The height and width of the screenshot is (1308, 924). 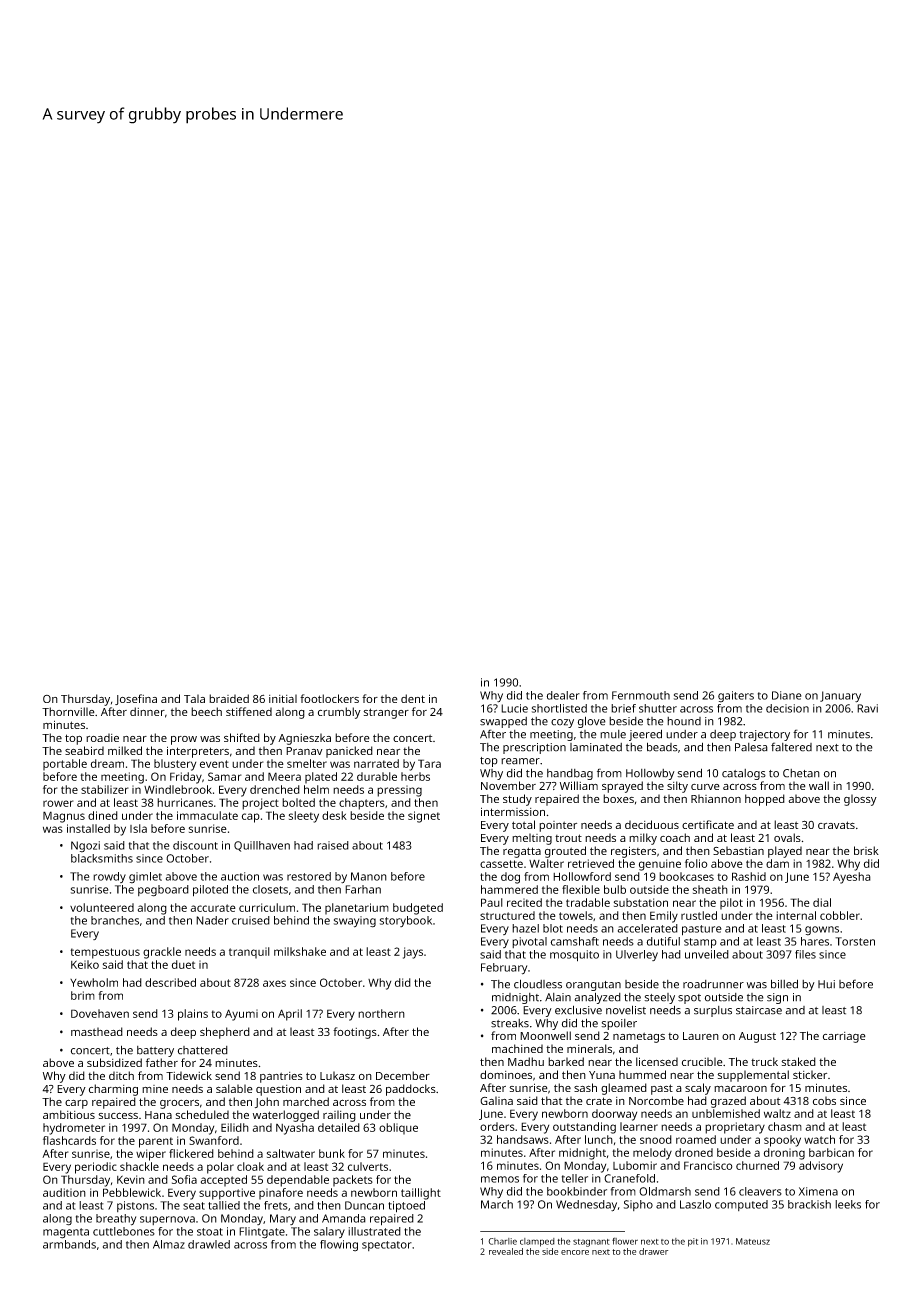 I want to click on revealed, so click(x=506, y=1251).
